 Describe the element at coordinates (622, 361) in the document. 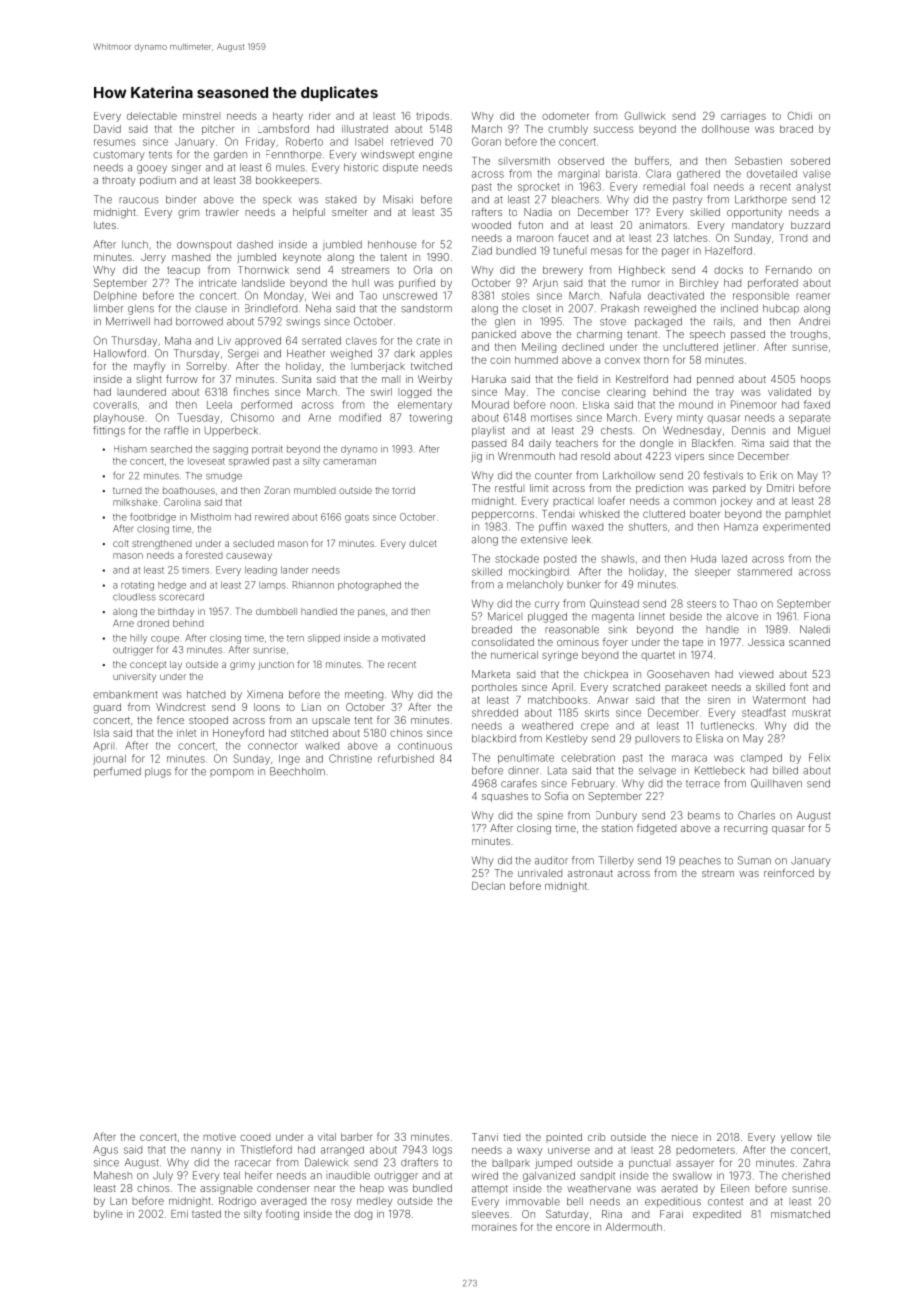

I see `convex` at that location.
